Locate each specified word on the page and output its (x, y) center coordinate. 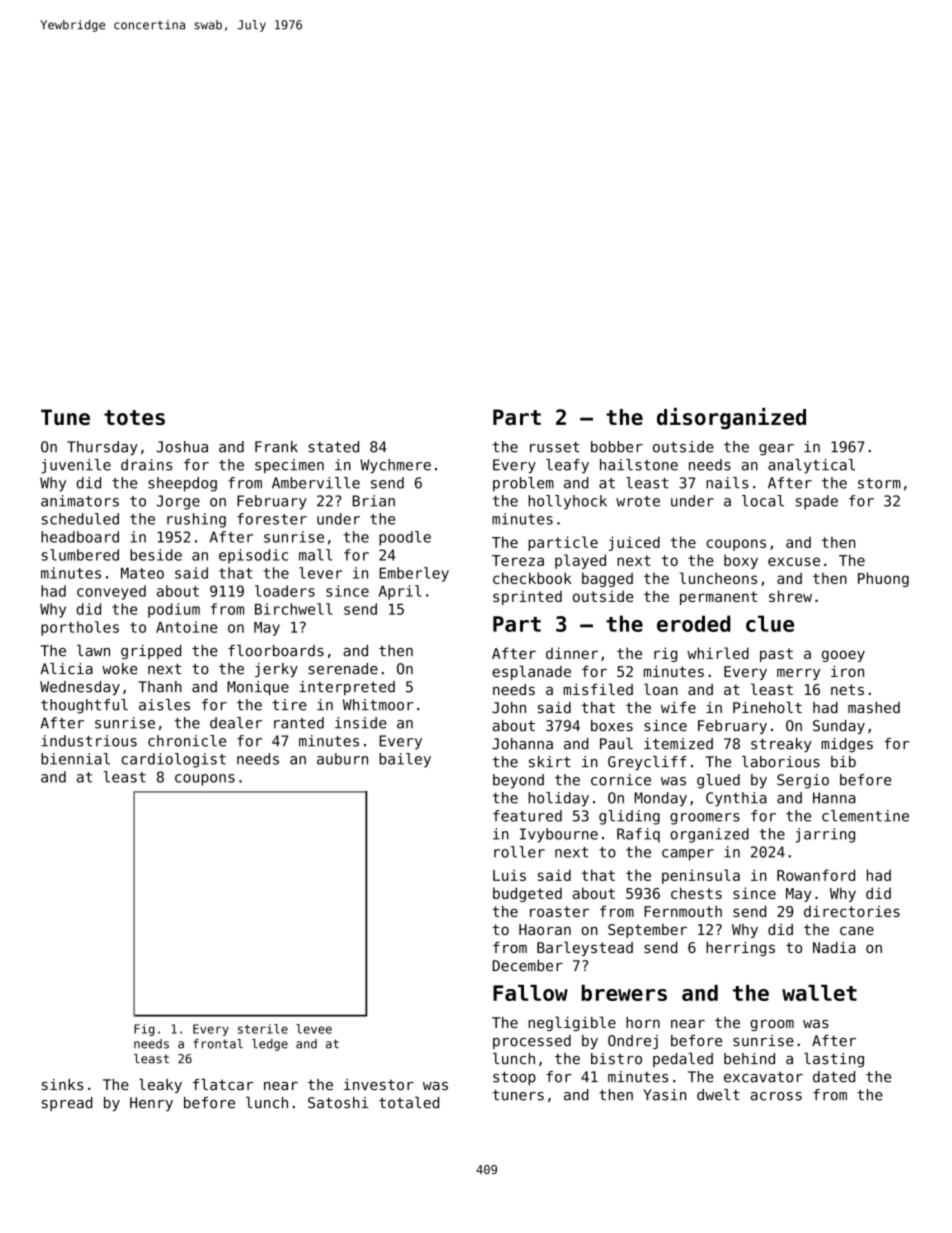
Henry (151, 1104)
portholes (80, 628)
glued (718, 781)
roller (519, 852)
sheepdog (182, 484)
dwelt (718, 1095)
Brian (374, 501)
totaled (409, 1103)
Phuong (883, 579)
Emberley (414, 574)
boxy (741, 561)
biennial (75, 759)
